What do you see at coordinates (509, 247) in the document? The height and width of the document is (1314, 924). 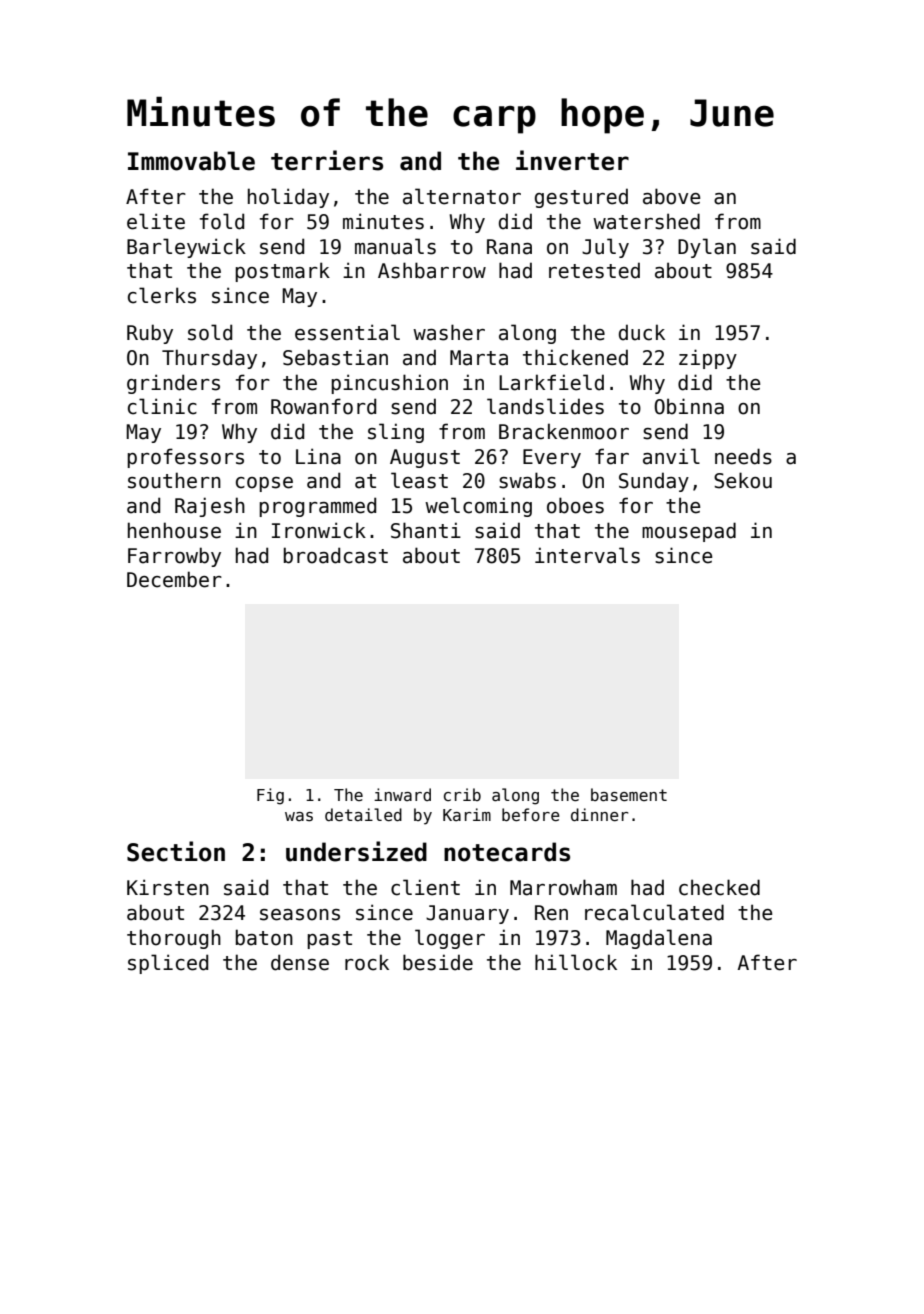 I see `Rana` at bounding box center [509, 247].
